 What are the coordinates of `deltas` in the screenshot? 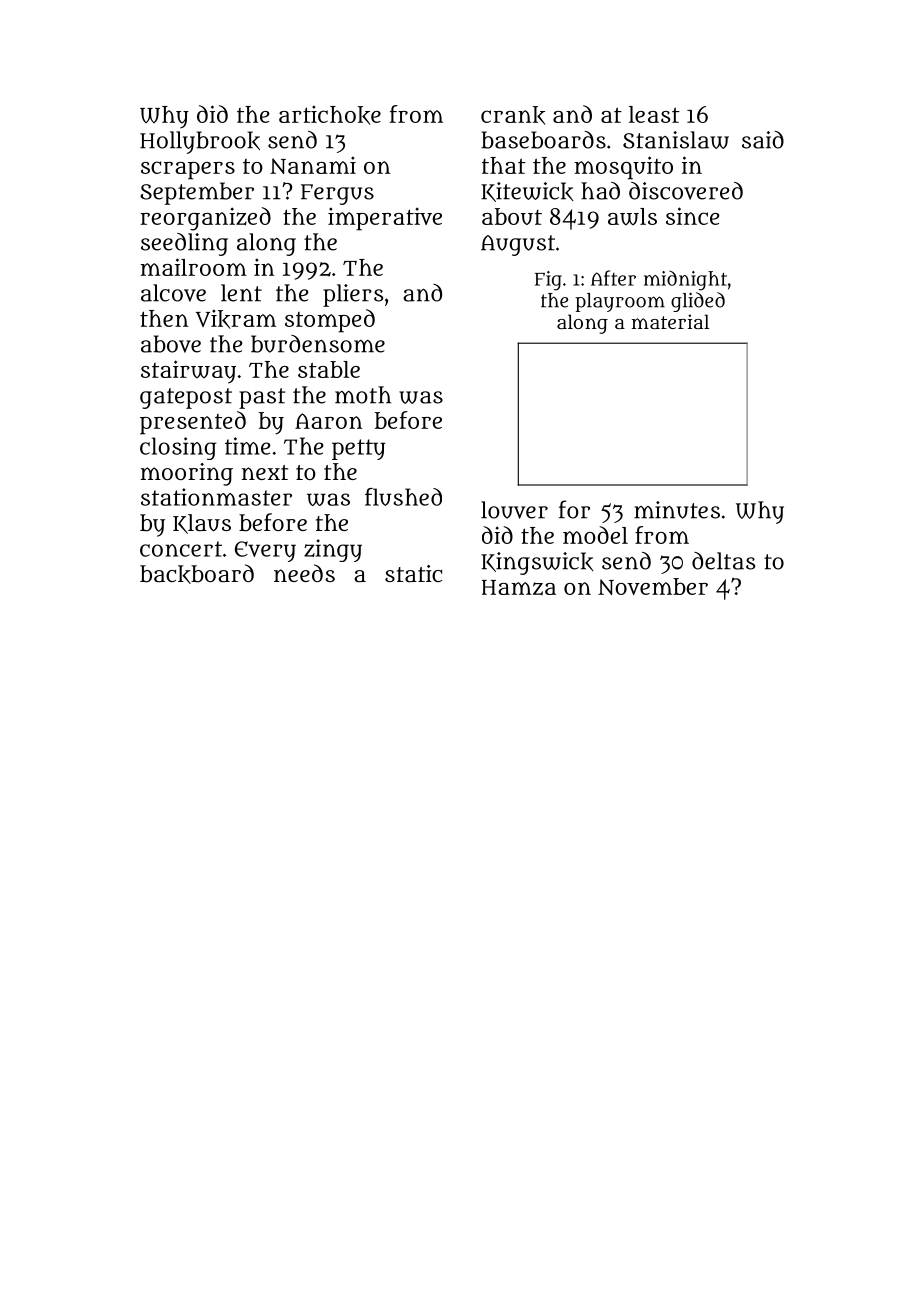 It's located at (723, 561).
